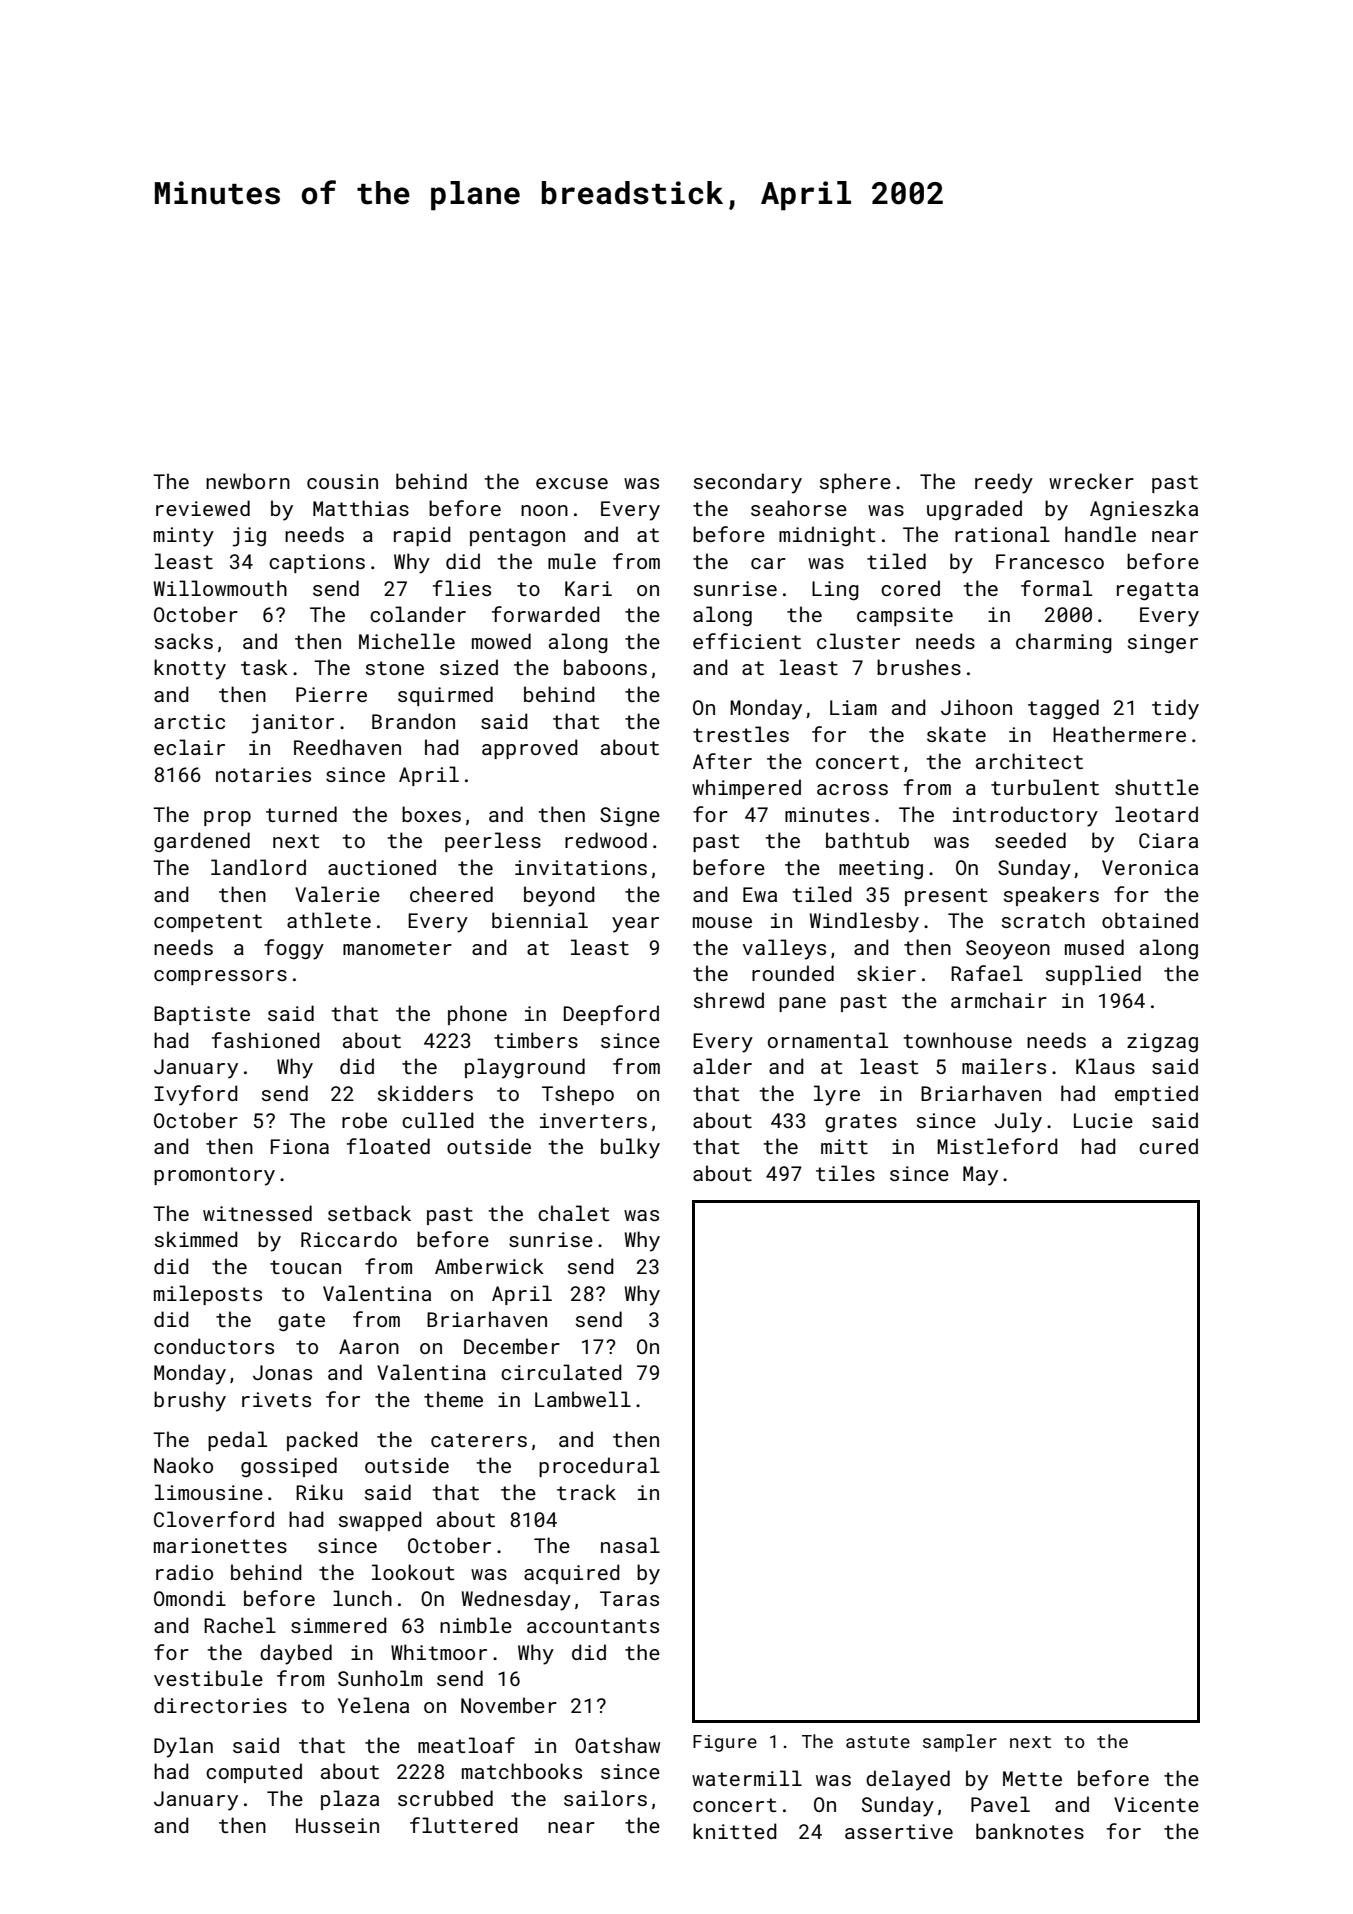 This screenshot has width=1353, height=1914. What do you see at coordinates (184, 537) in the screenshot?
I see `minty` at bounding box center [184, 537].
